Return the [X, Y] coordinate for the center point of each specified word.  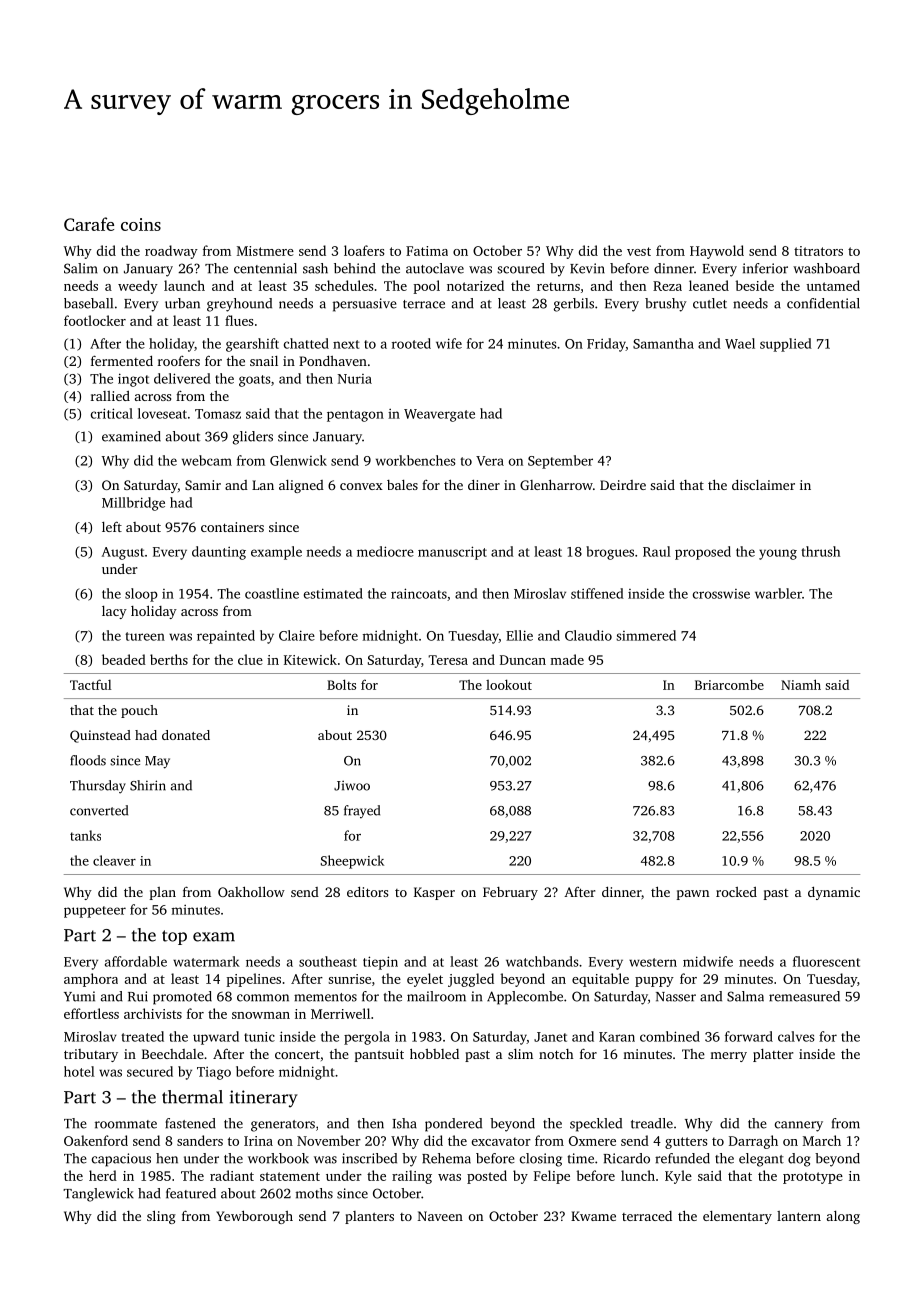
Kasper [434, 893]
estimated [333, 593]
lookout [509, 684]
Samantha [663, 343]
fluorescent [826, 961]
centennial [265, 268]
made [567, 659]
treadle [652, 1123]
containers [232, 527]
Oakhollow [251, 891]
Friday [606, 345]
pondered [453, 1125]
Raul [657, 551]
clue [250, 659]
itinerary [264, 1099]
